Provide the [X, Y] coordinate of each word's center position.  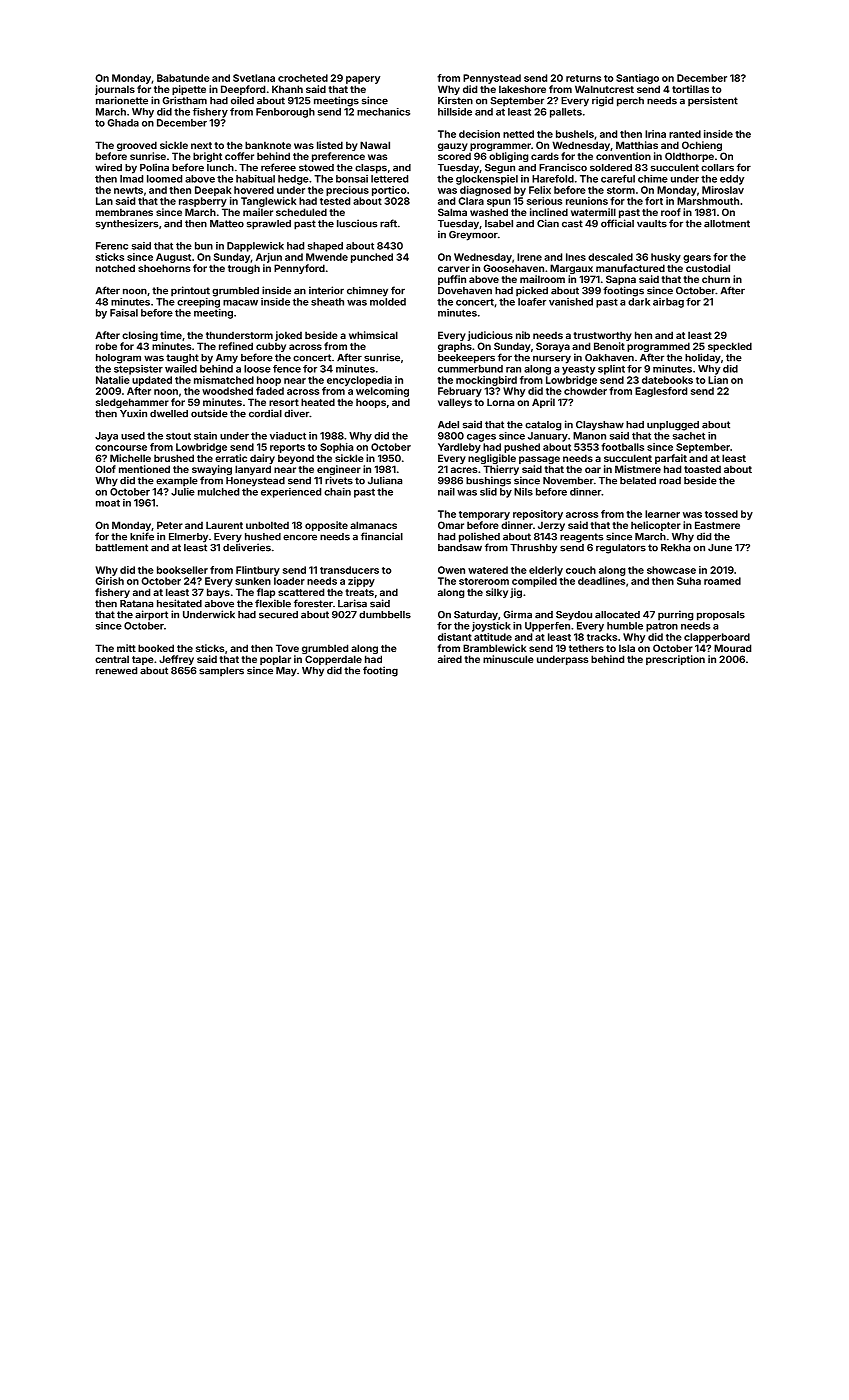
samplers [221, 672]
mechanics [383, 112]
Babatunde [183, 78]
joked [288, 336]
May [286, 672]
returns [583, 78]
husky [666, 258]
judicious [490, 336]
